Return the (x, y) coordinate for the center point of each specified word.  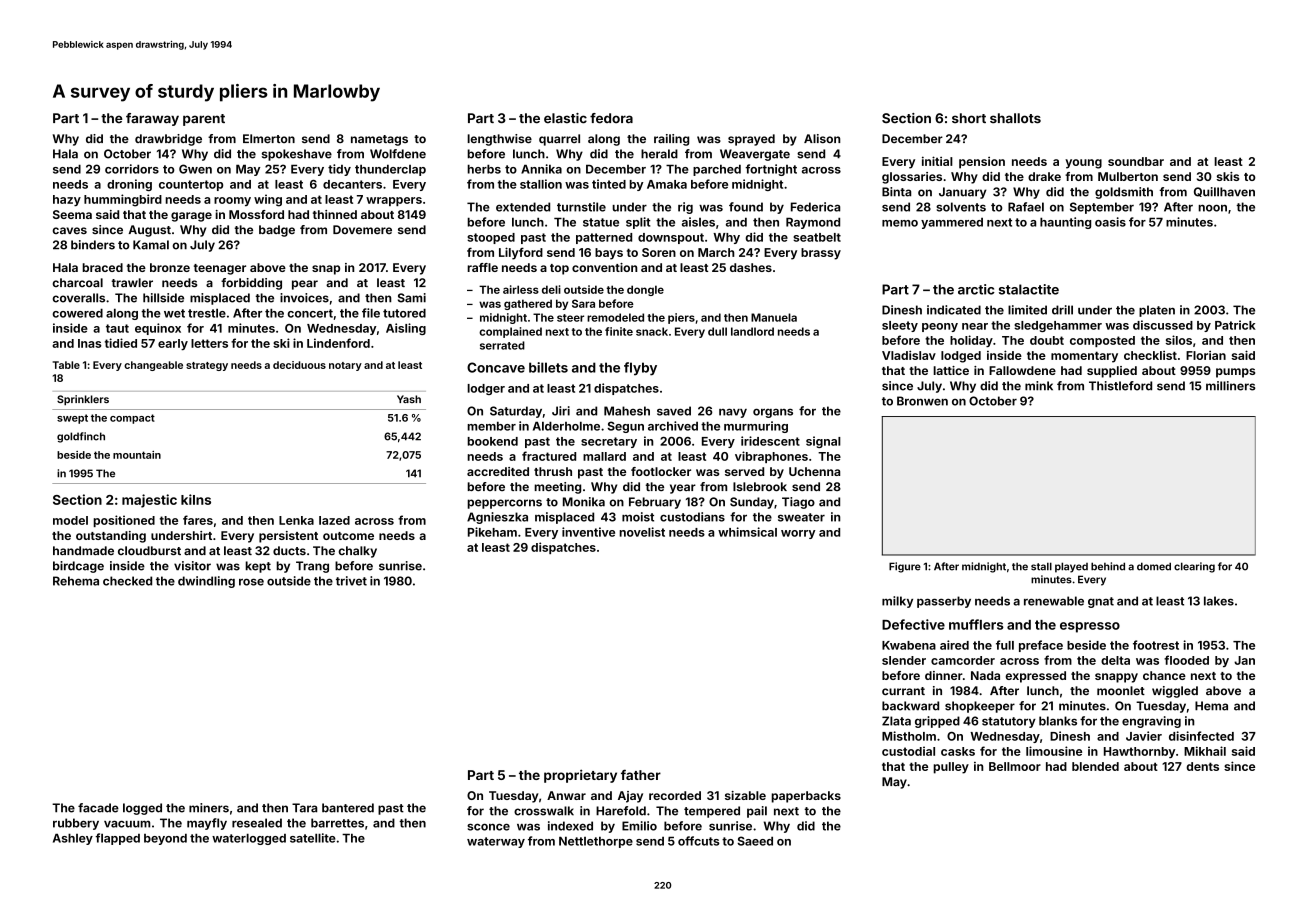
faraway (152, 119)
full (1005, 645)
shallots (1015, 118)
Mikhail (1205, 751)
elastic (565, 118)
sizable (745, 795)
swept (72, 419)
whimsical (747, 532)
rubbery (76, 824)
